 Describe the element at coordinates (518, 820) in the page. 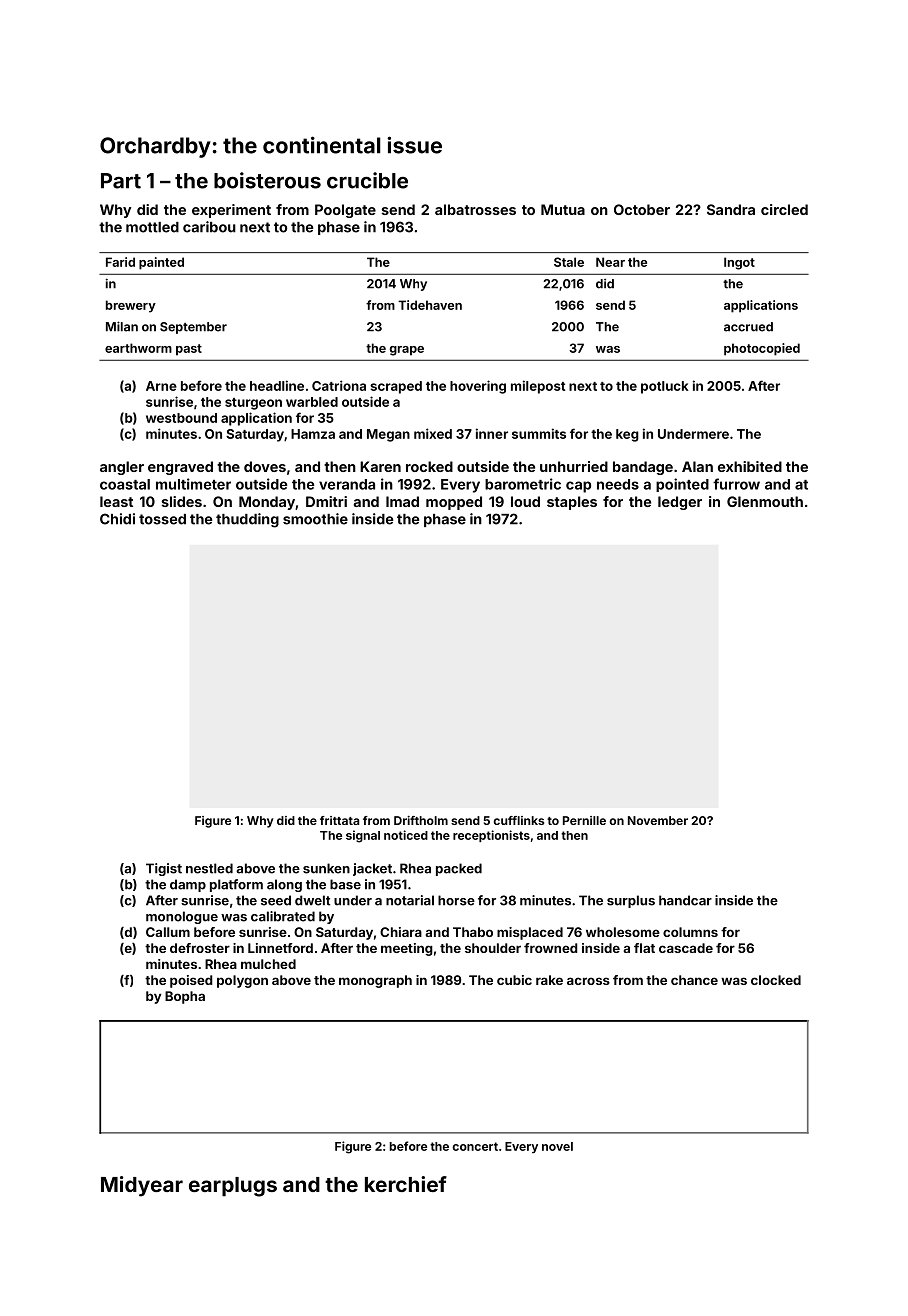

I see `cufflinks` at that location.
